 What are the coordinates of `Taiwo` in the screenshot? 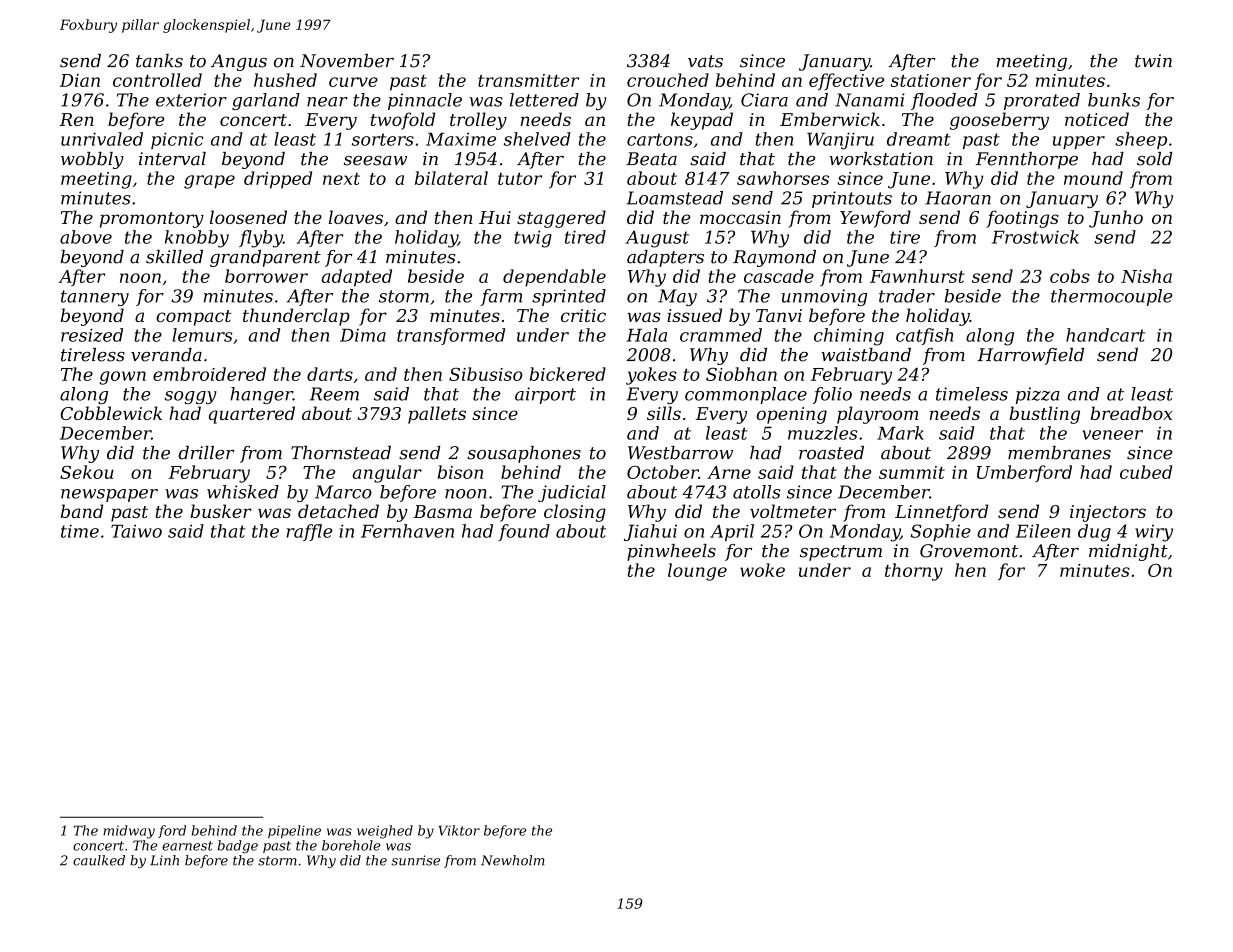 It's located at (136, 531).
